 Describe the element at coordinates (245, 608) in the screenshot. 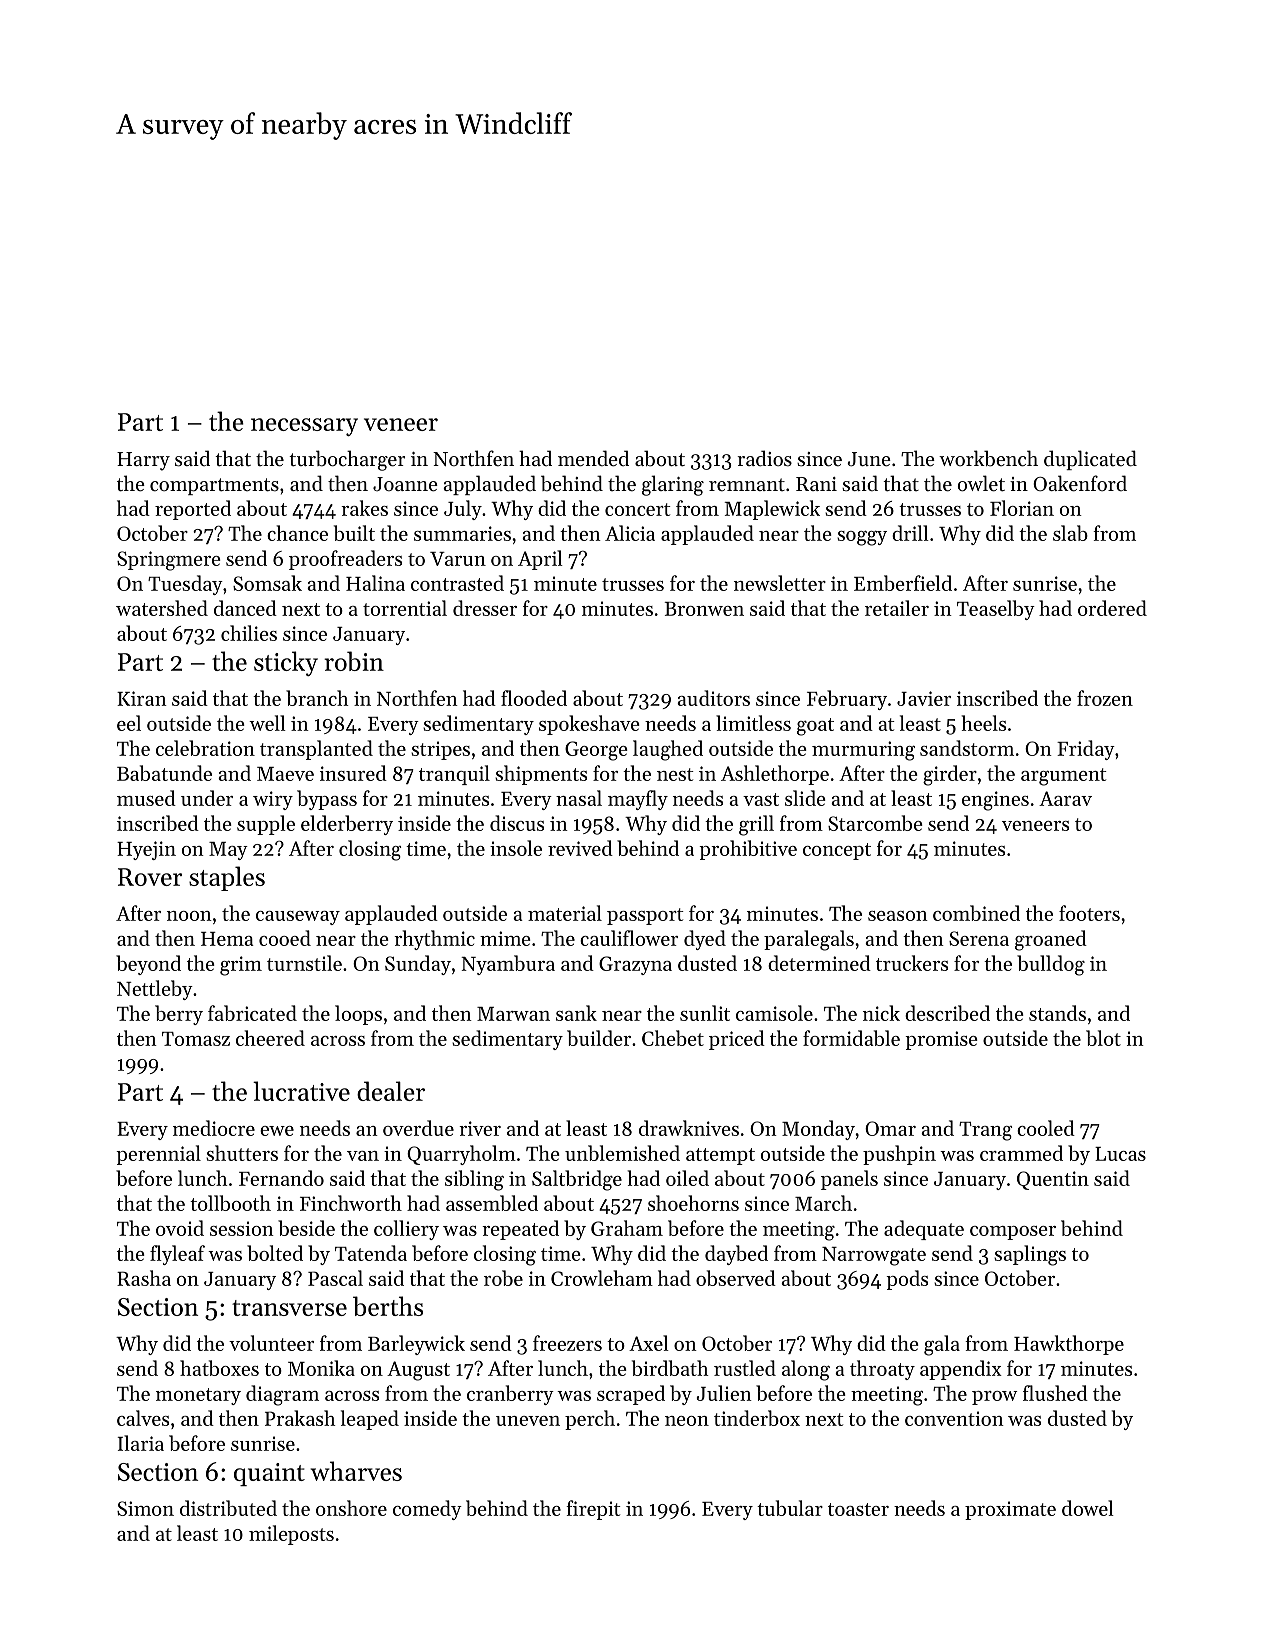

I see `danced` at that location.
